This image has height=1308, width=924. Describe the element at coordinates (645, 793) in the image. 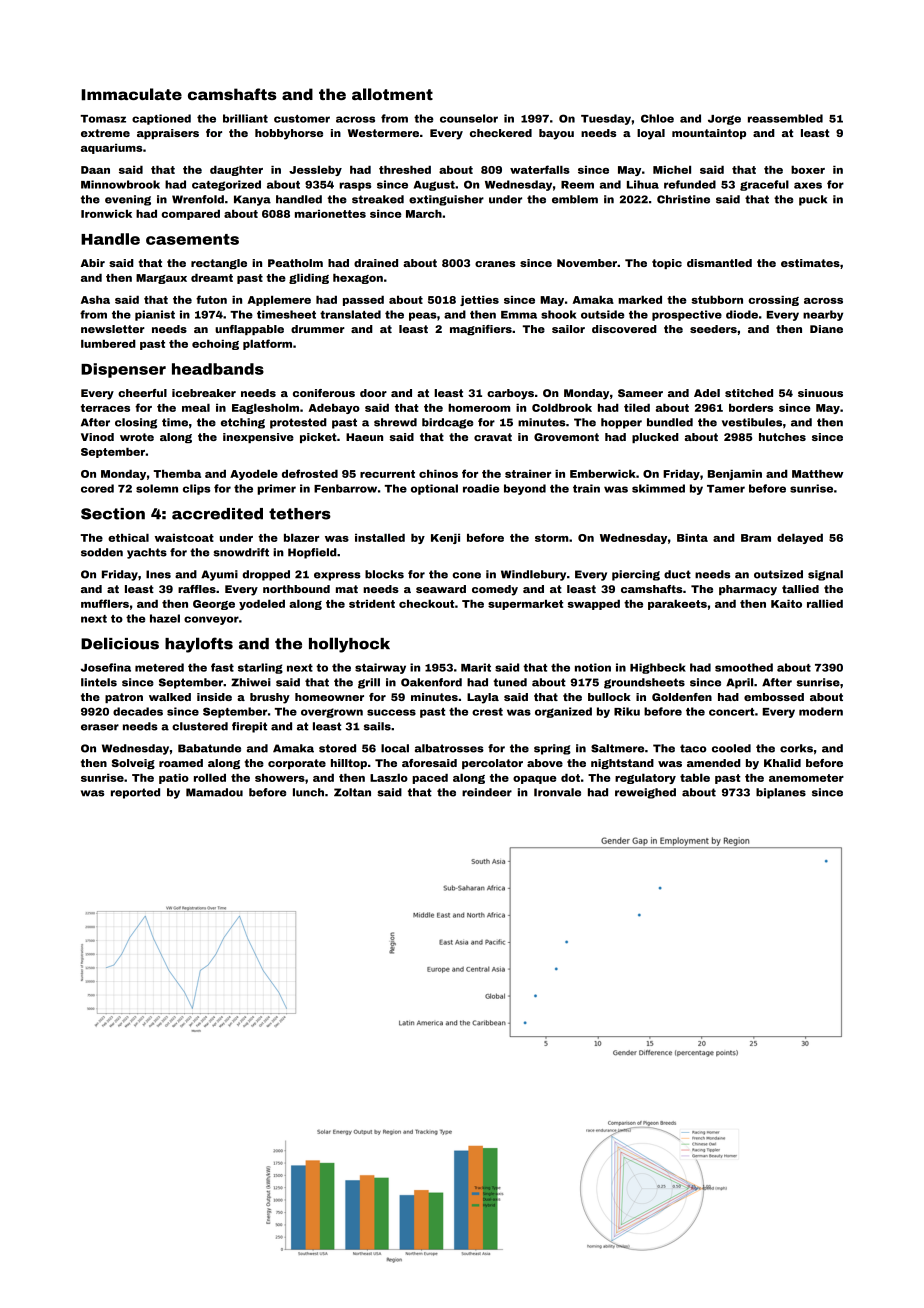

I see `reweighed` at that location.
